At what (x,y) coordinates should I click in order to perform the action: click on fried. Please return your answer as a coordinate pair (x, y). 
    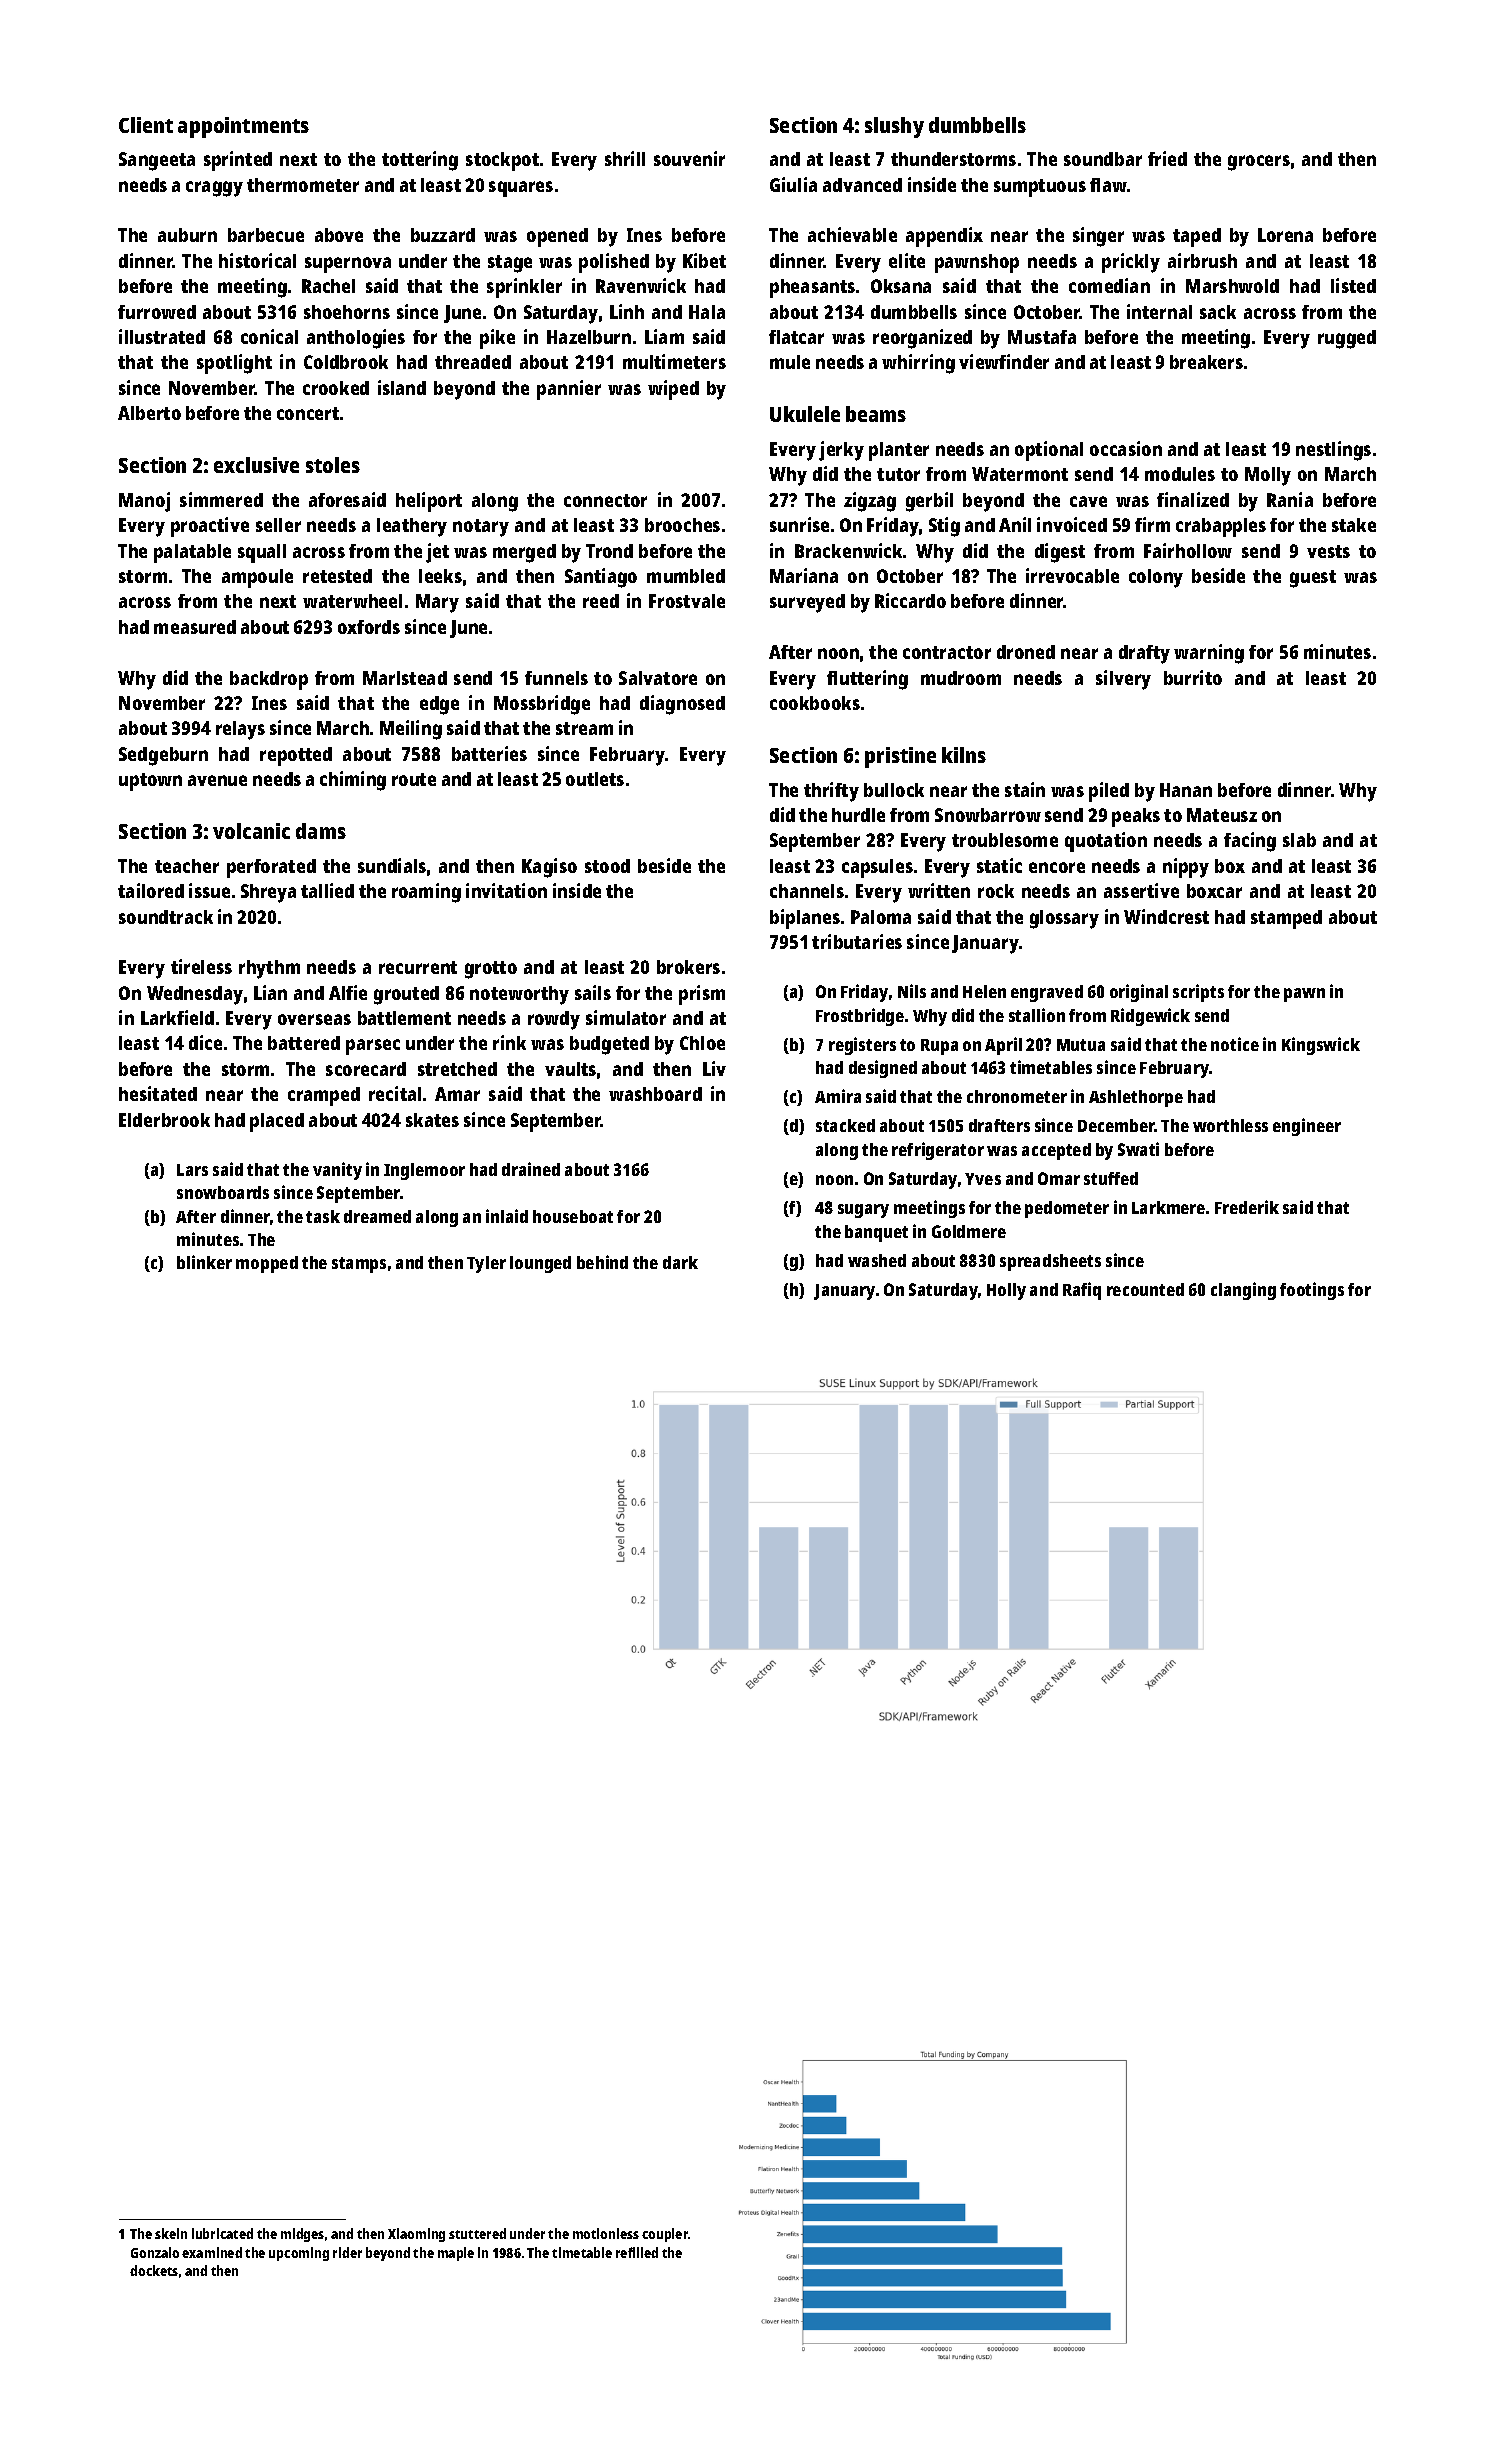
    Looking at the image, I should click on (1167, 158).
